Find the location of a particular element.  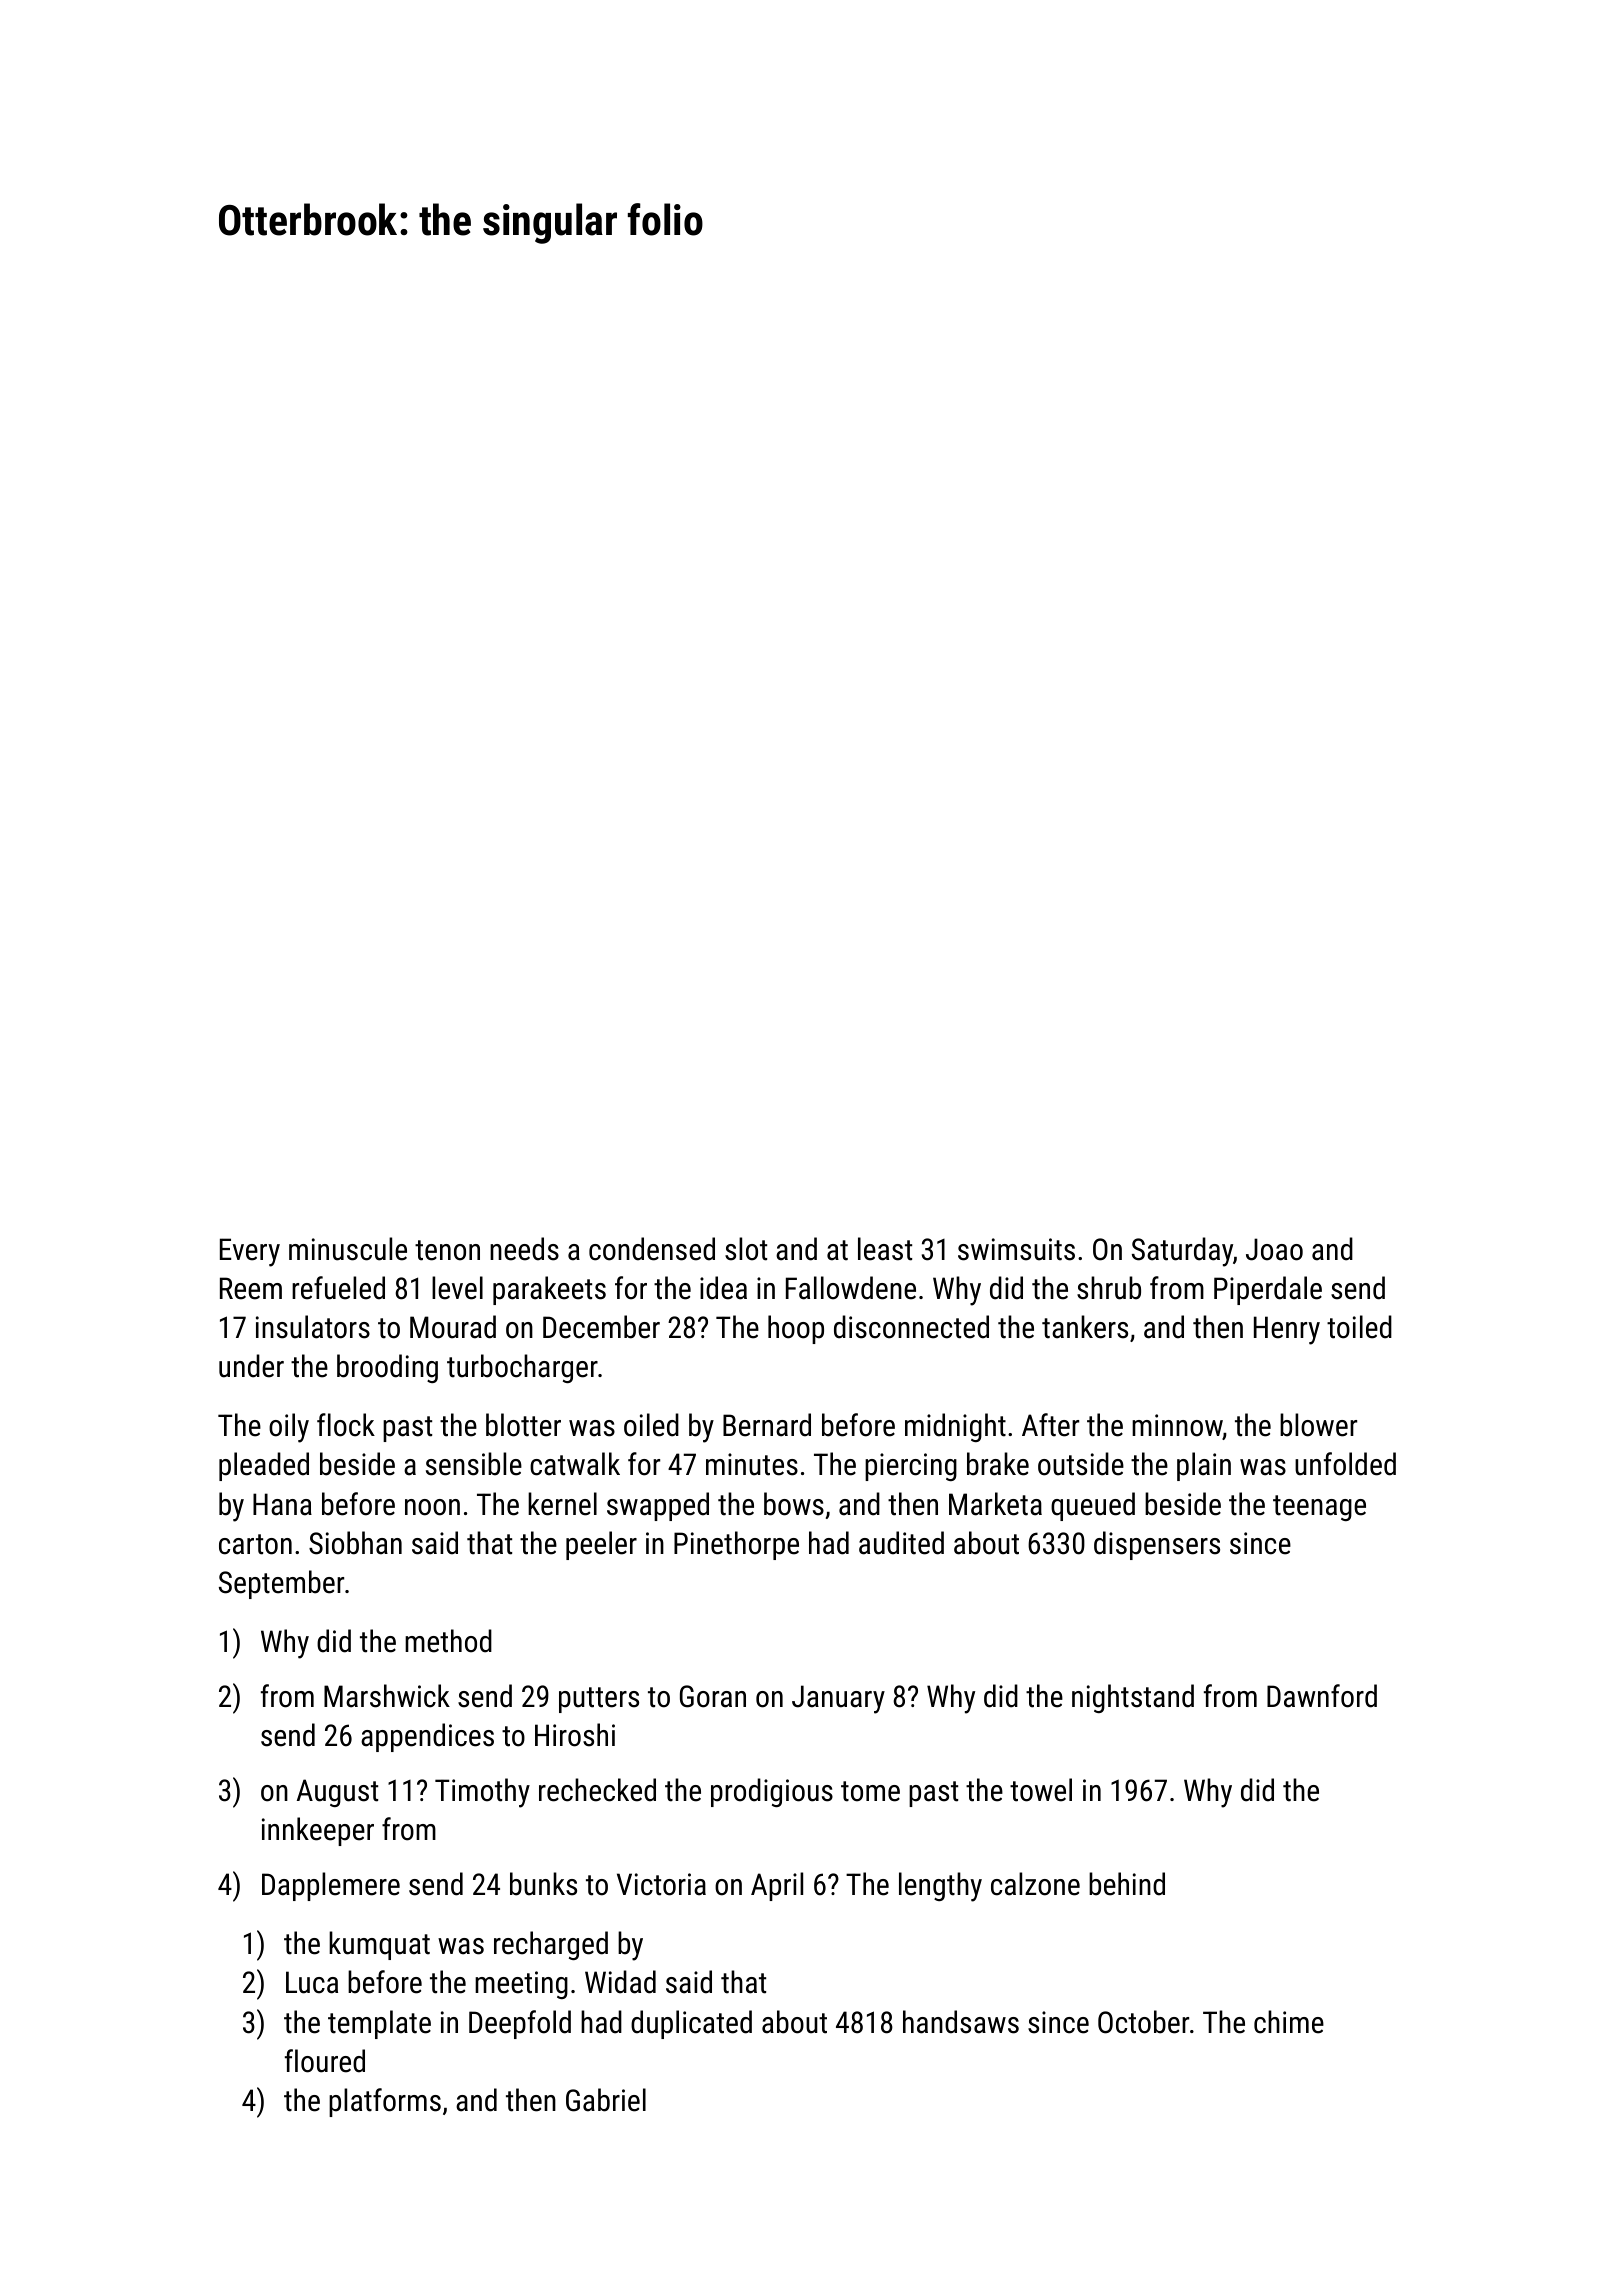

platforms is located at coordinates (385, 2102).
